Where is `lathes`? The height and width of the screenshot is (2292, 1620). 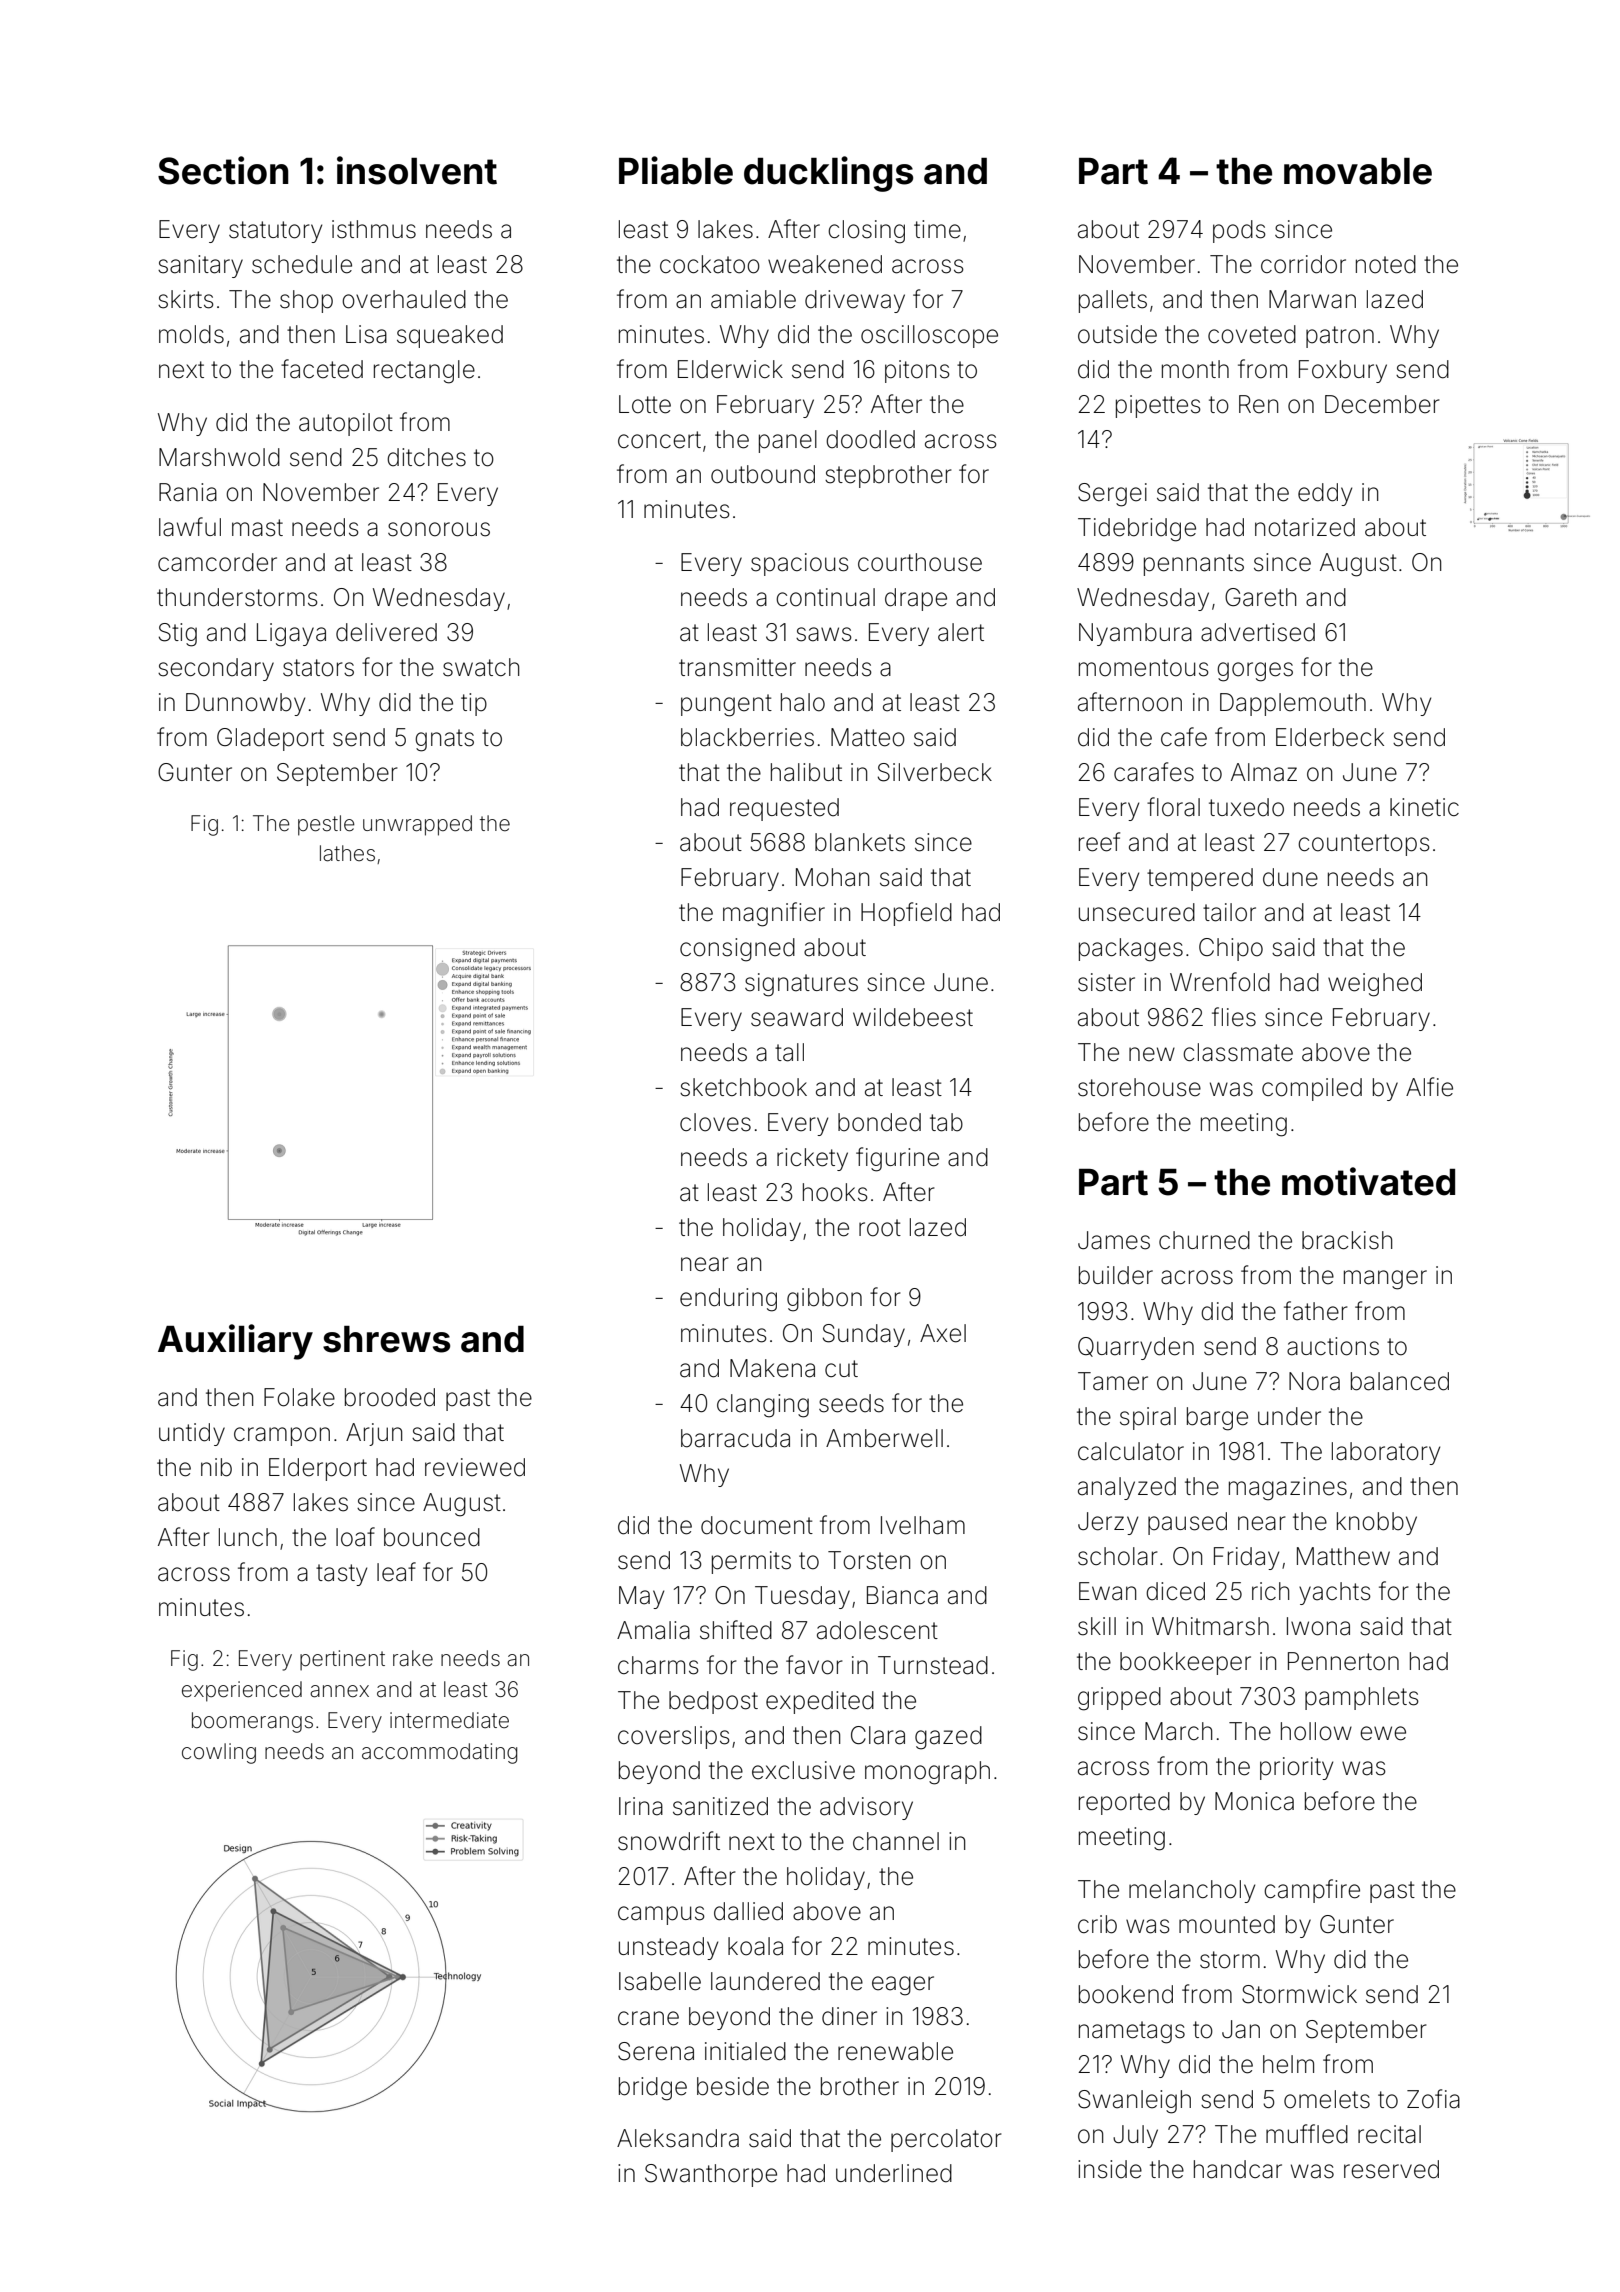 lathes is located at coordinates (347, 853).
